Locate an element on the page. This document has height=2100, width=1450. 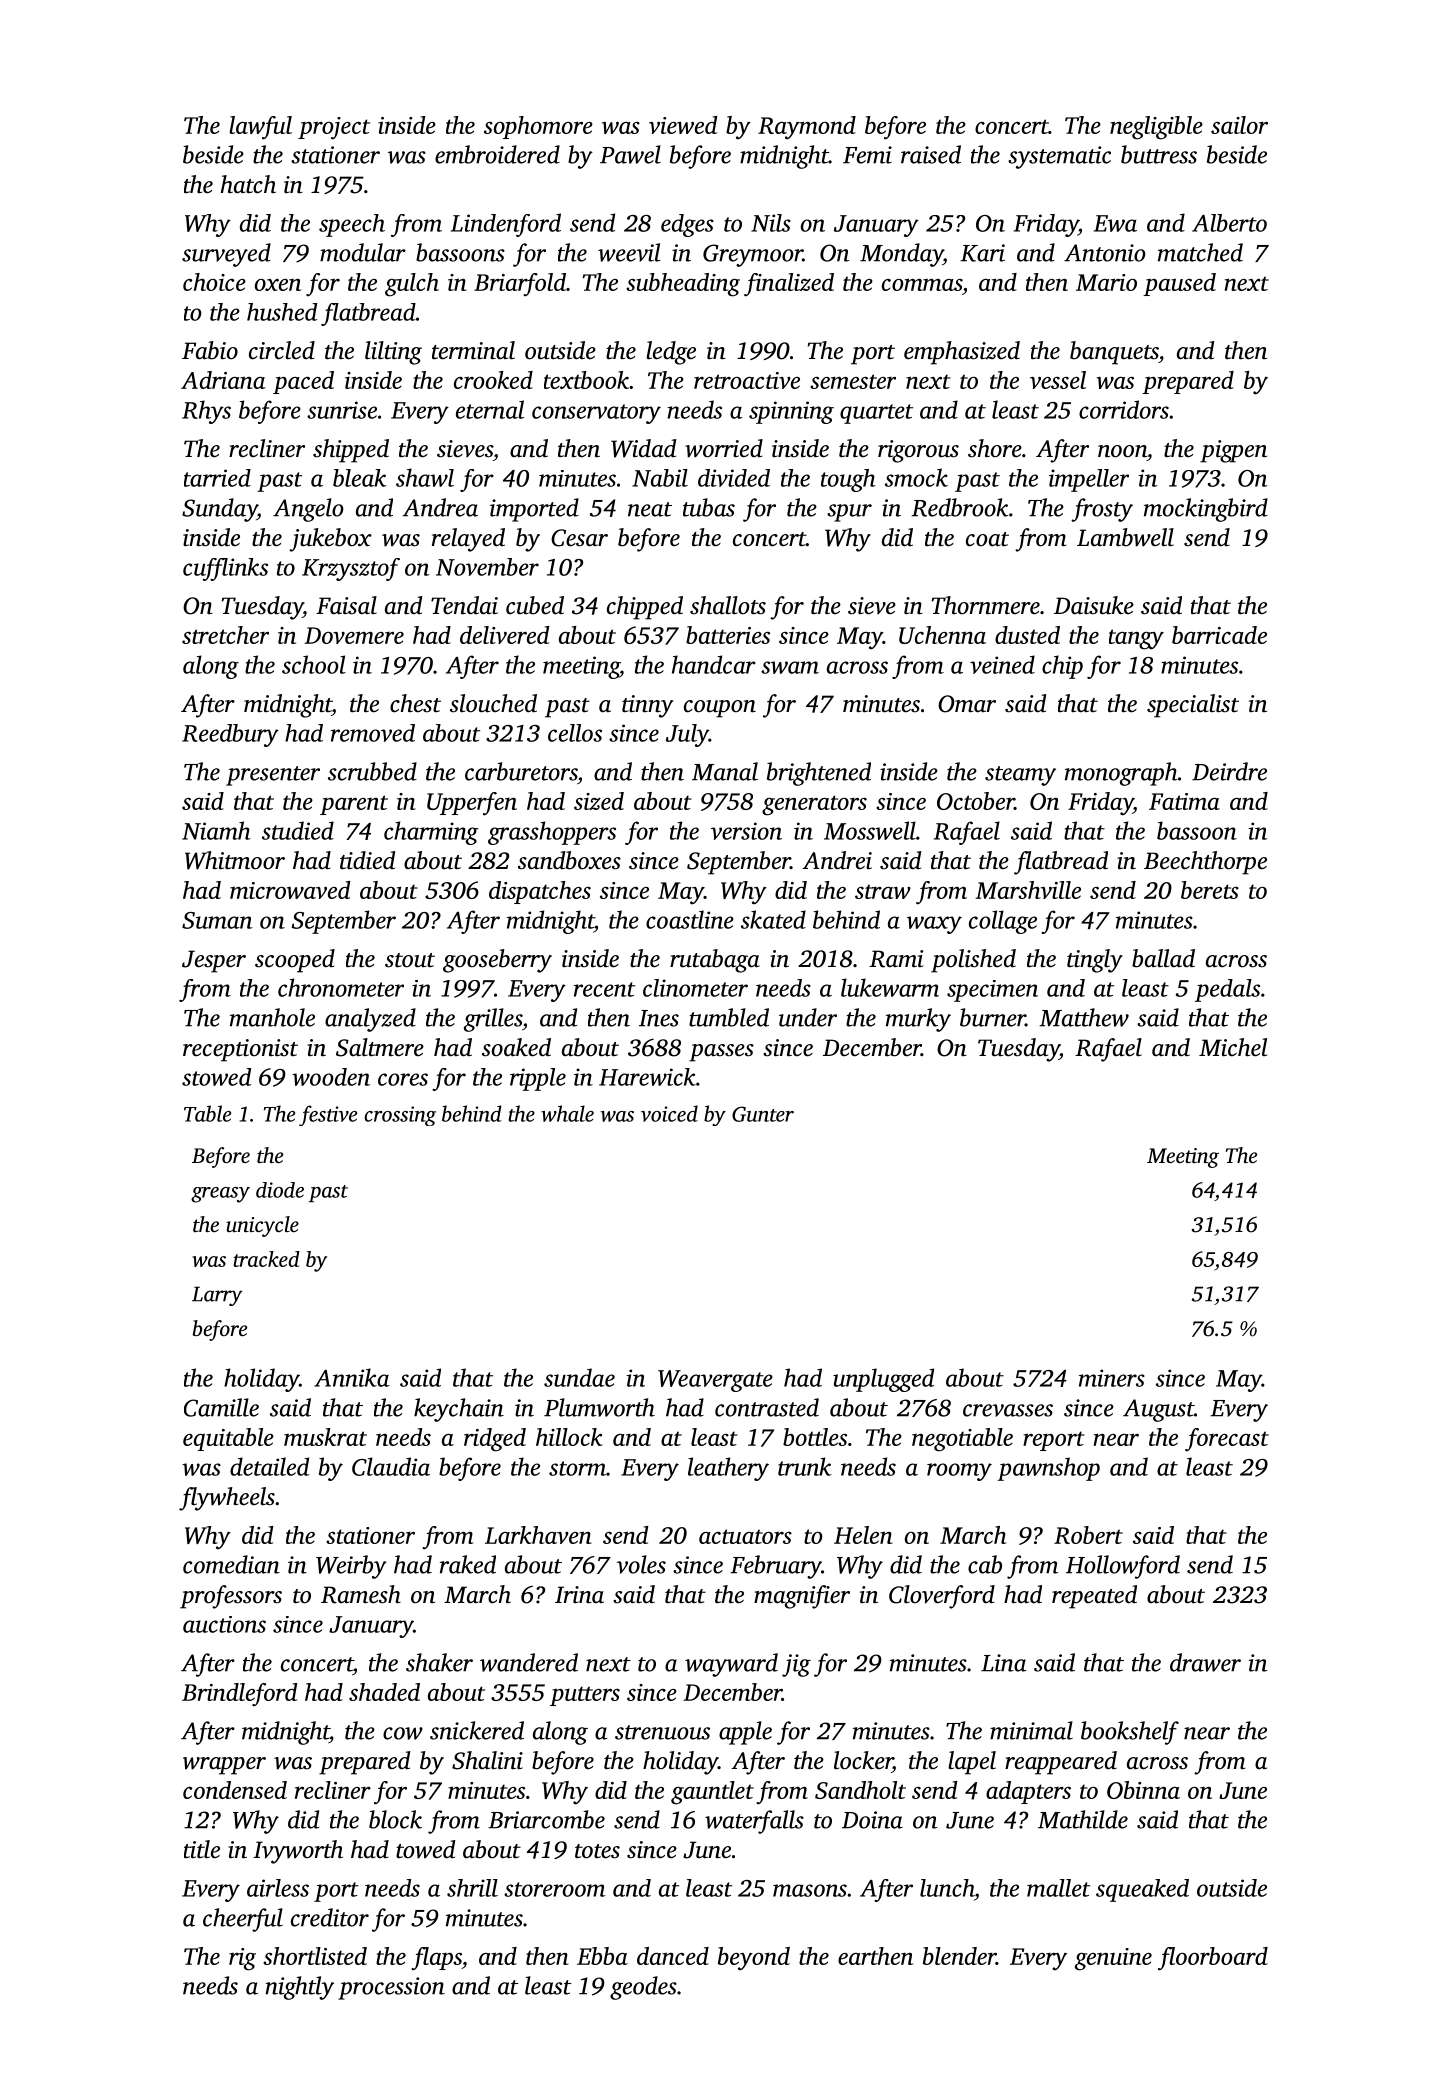
berets is located at coordinates (1210, 890).
